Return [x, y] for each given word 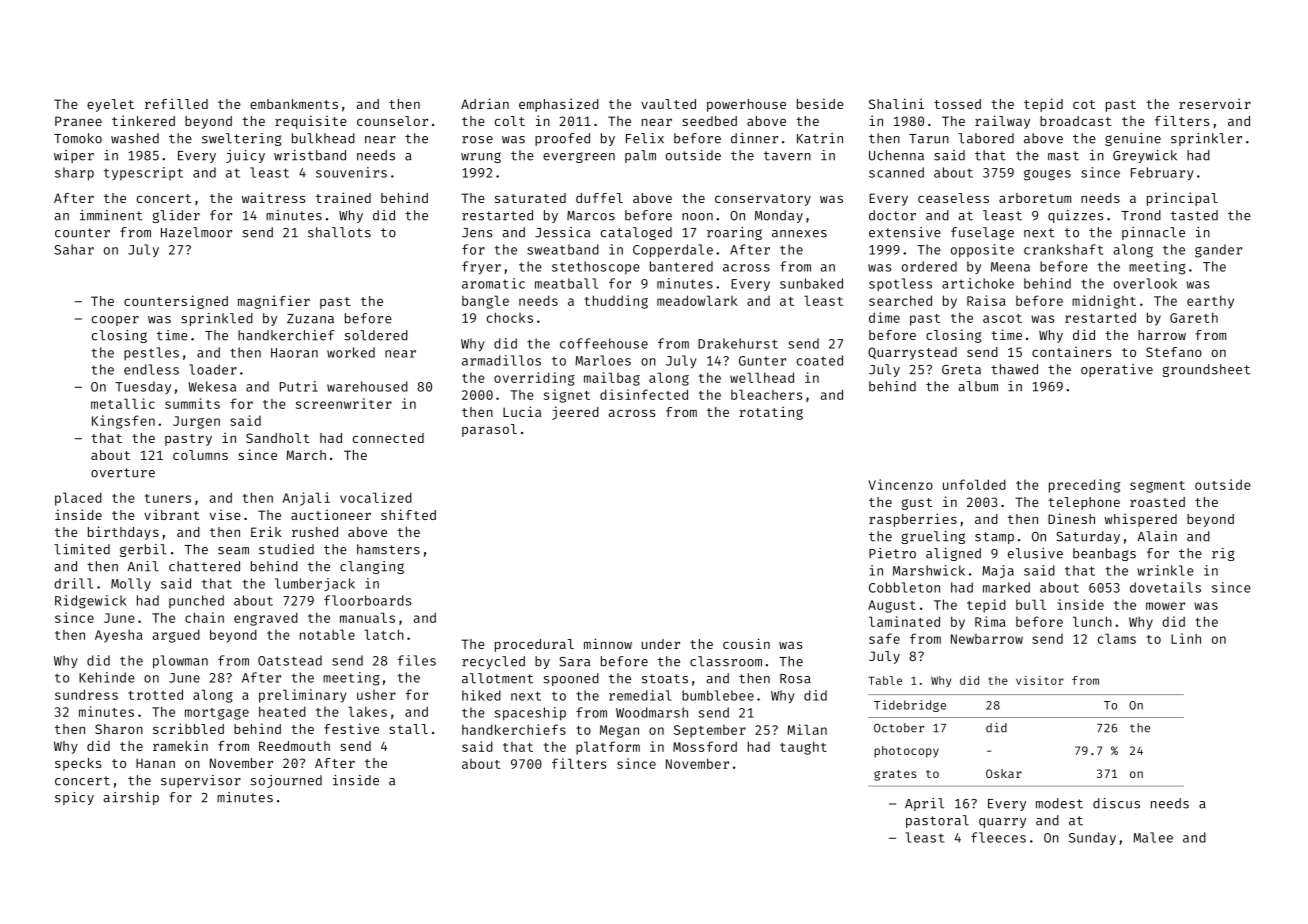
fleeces [998, 837]
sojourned [286, 781]
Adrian [485, 103]
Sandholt [278, 438]
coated [820, 360]
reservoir [1215, 103]
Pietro [892, 553]
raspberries [913, 520]
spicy [74, 798]
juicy [245, 156]
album [978, 386]
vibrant [172, 514]
